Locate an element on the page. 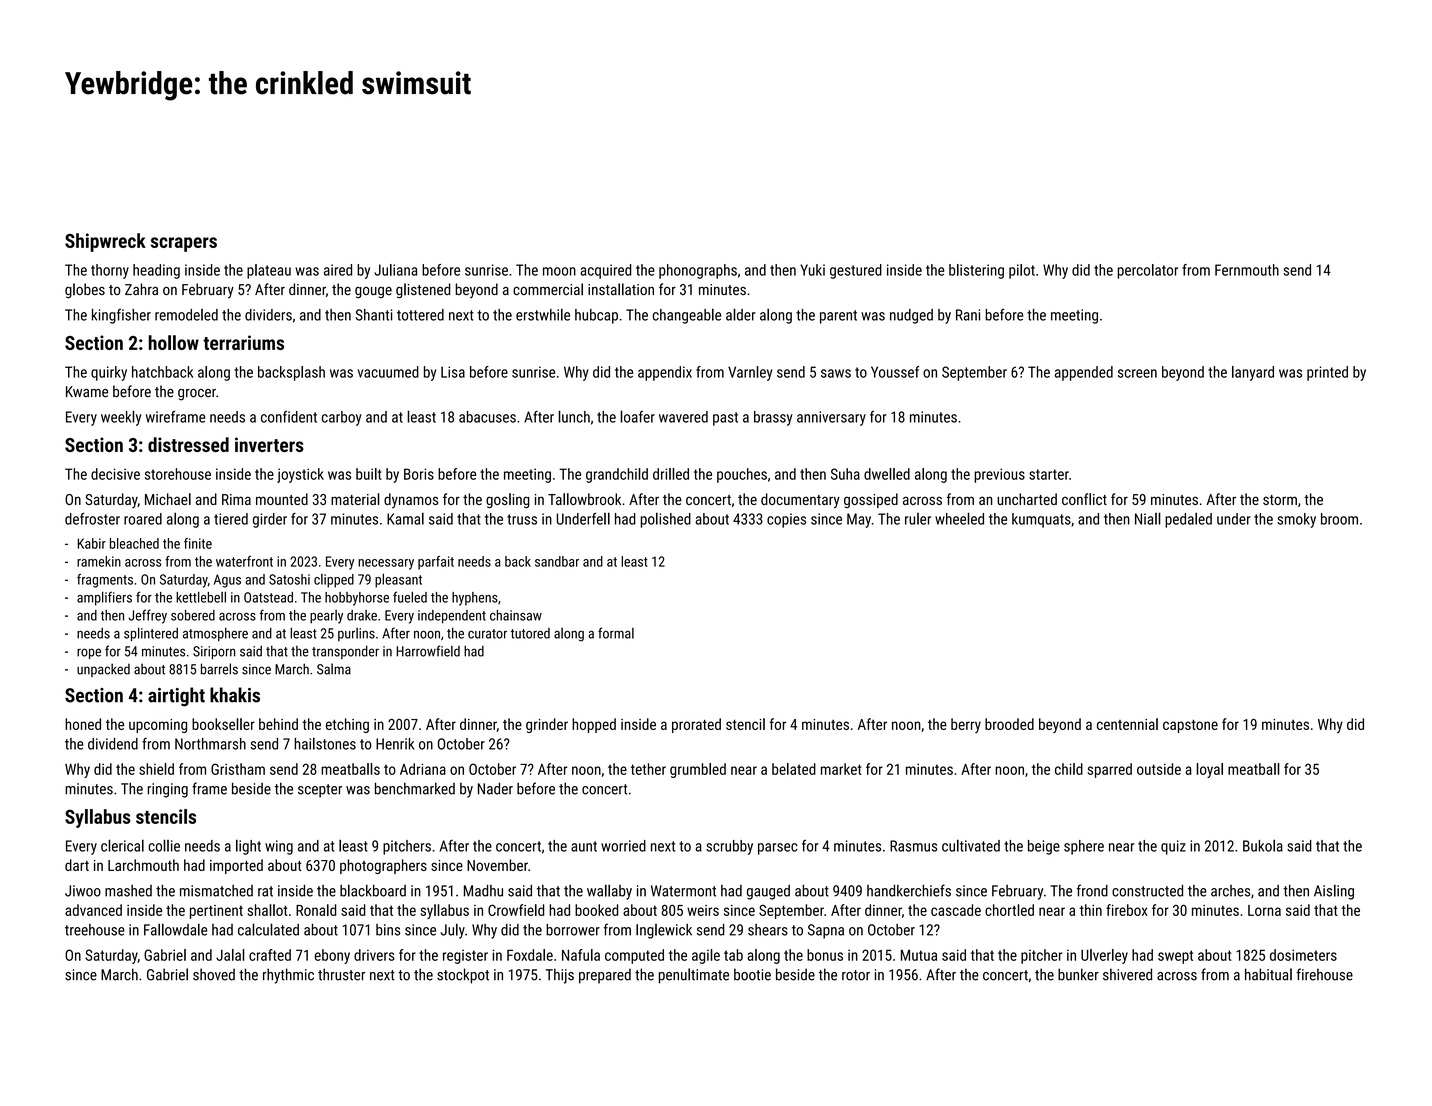 This image has width=1432, height=1106. Fernmouth is located at coordinates (1247, 270).
